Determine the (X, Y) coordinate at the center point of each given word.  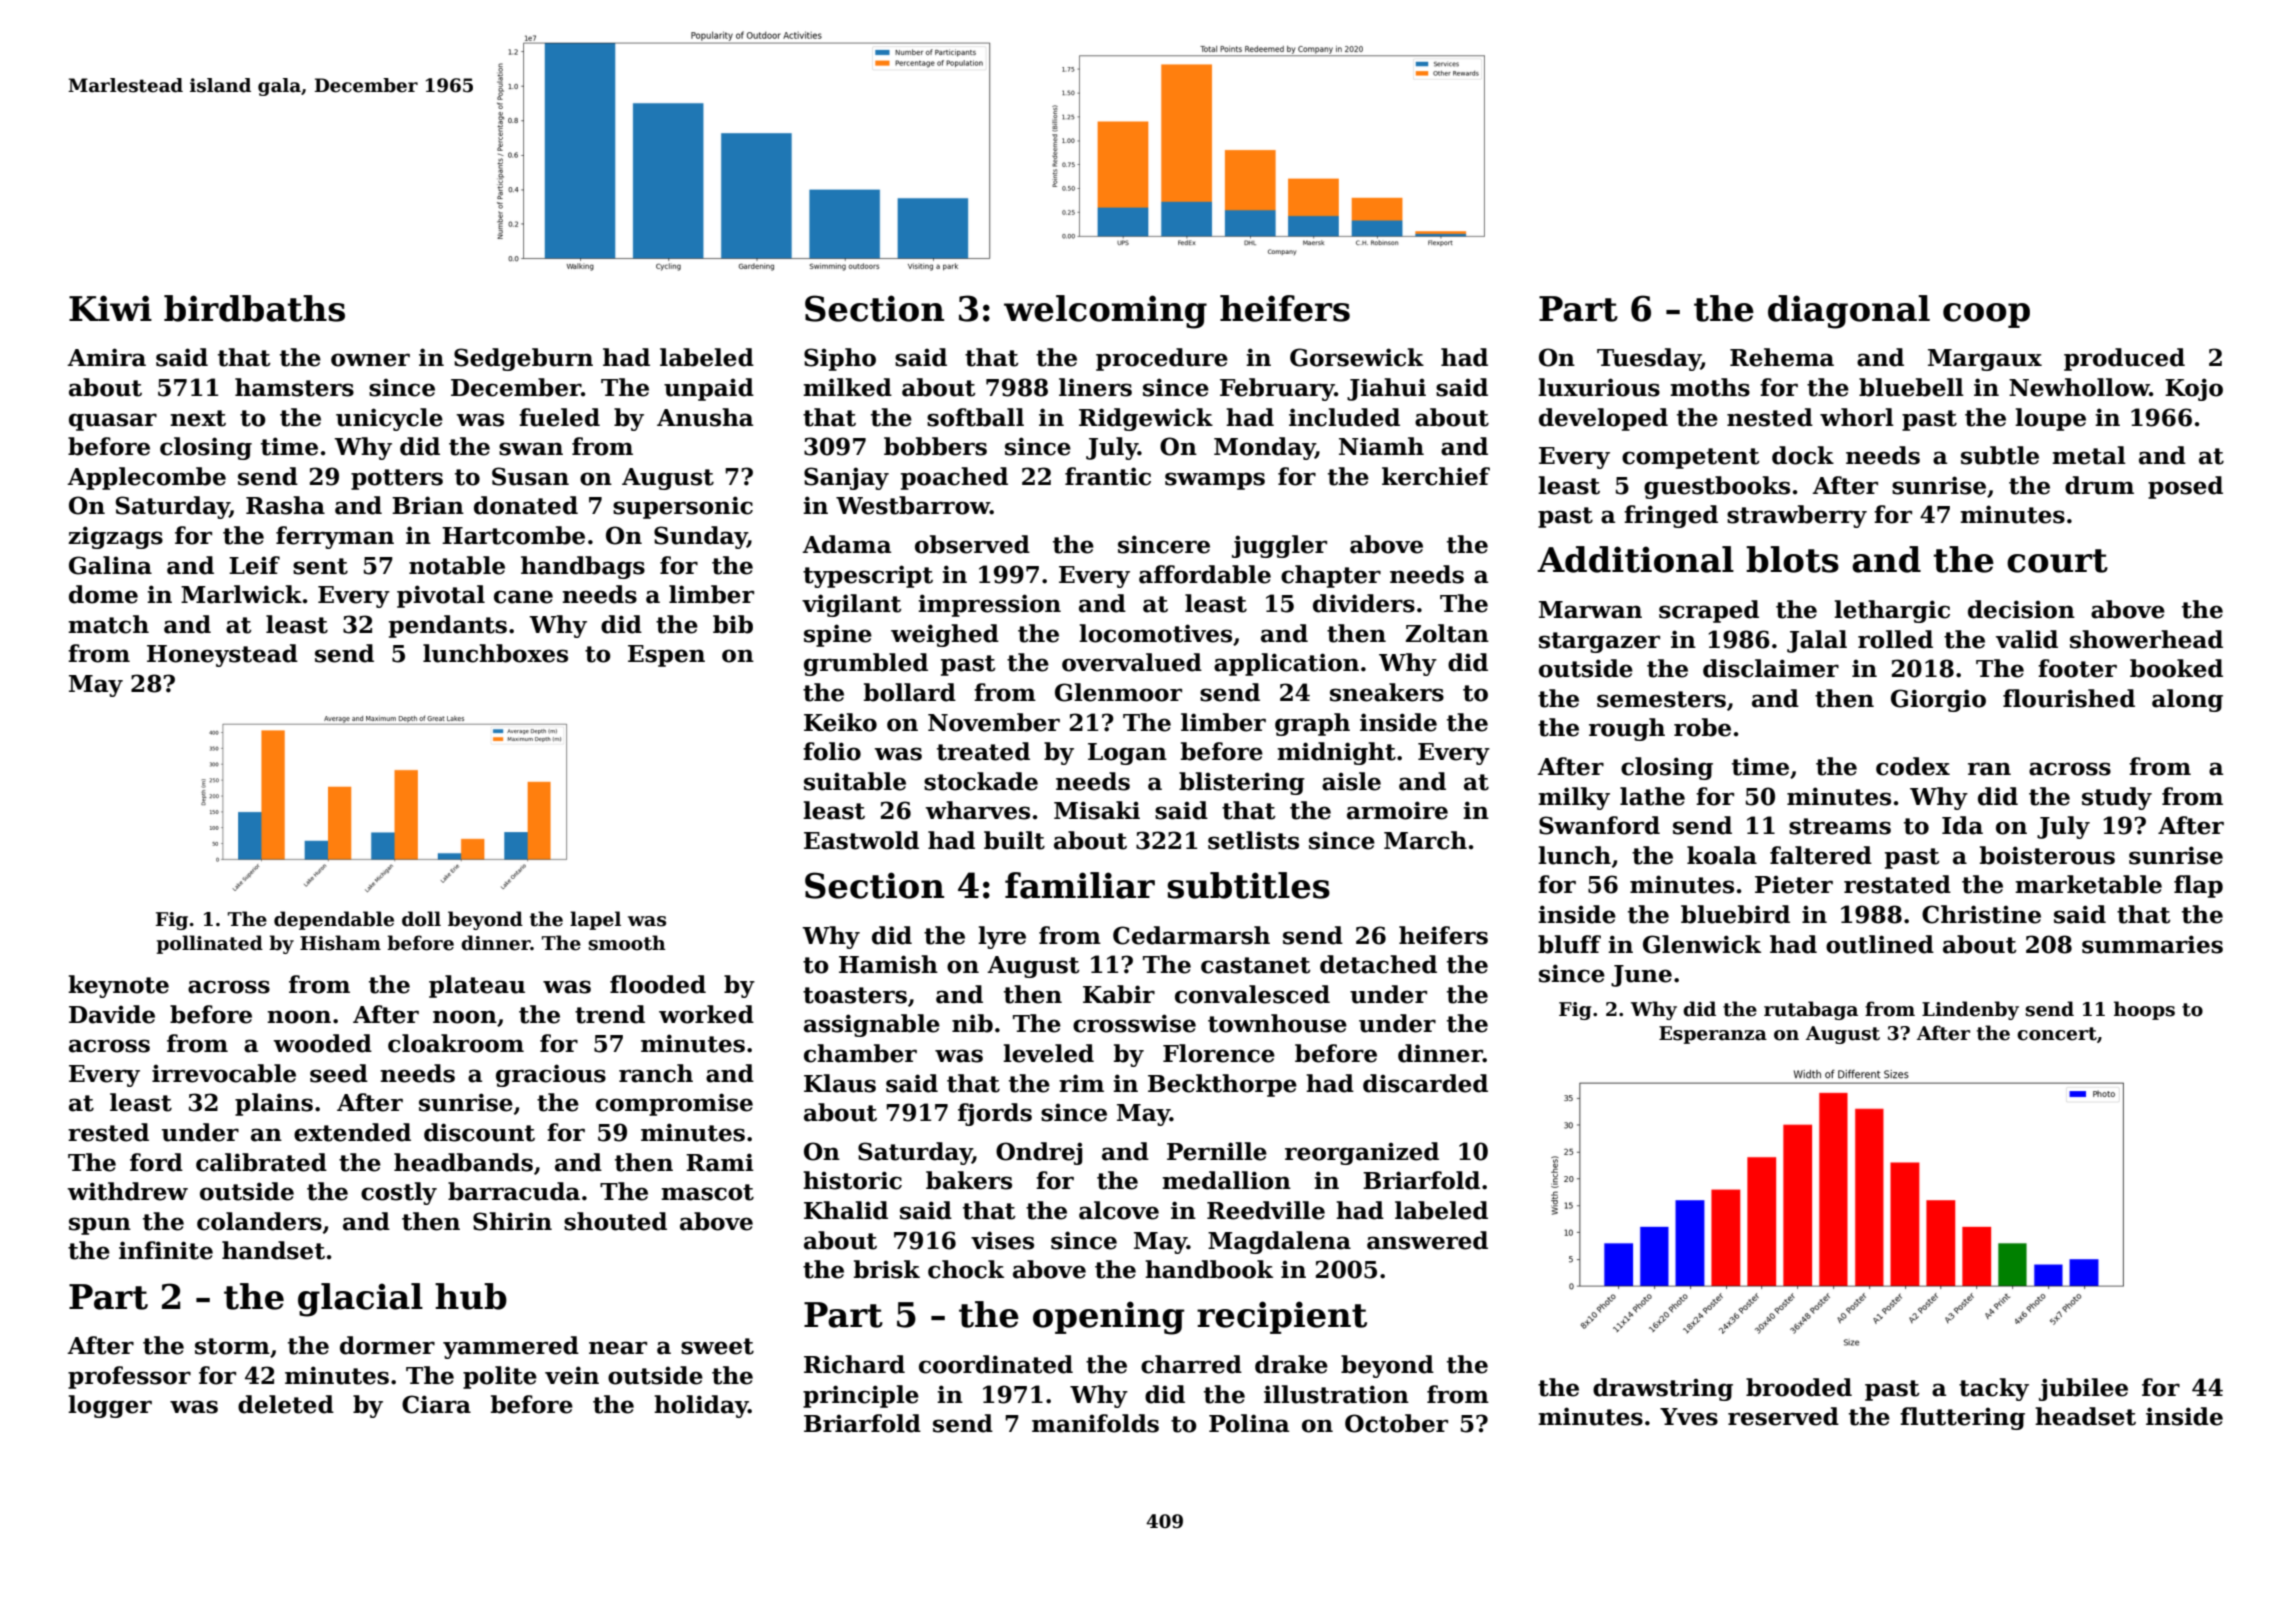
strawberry (1797, 516)
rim (1081, 1083)
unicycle (389, 419)
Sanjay (846, 478)
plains (274, 1104)
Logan (1127, 754)
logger (110, 1406)
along (2187, 700)
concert (2057, 1034)
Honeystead (222, 655)
